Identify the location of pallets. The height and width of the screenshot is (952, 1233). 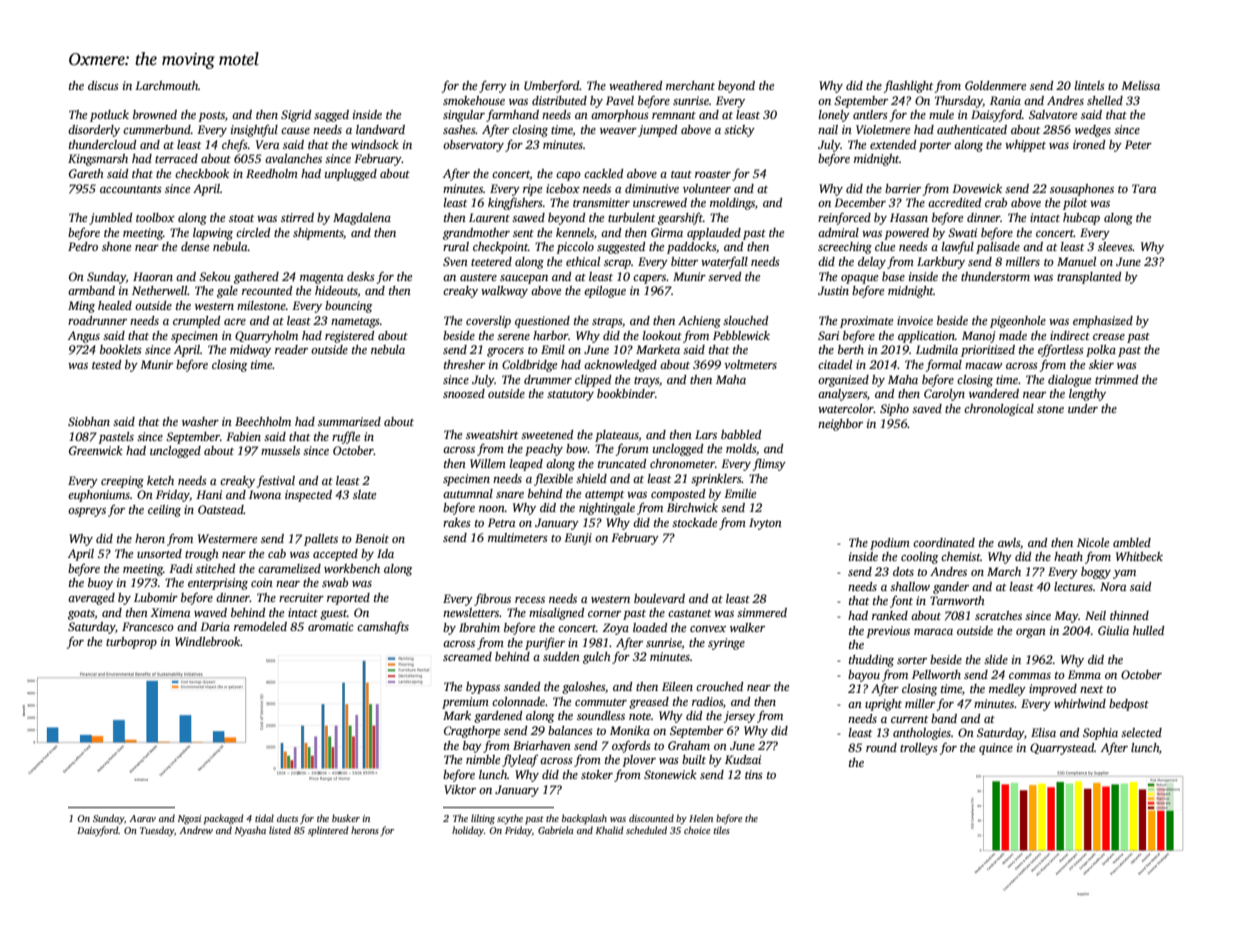
(321, 540).
